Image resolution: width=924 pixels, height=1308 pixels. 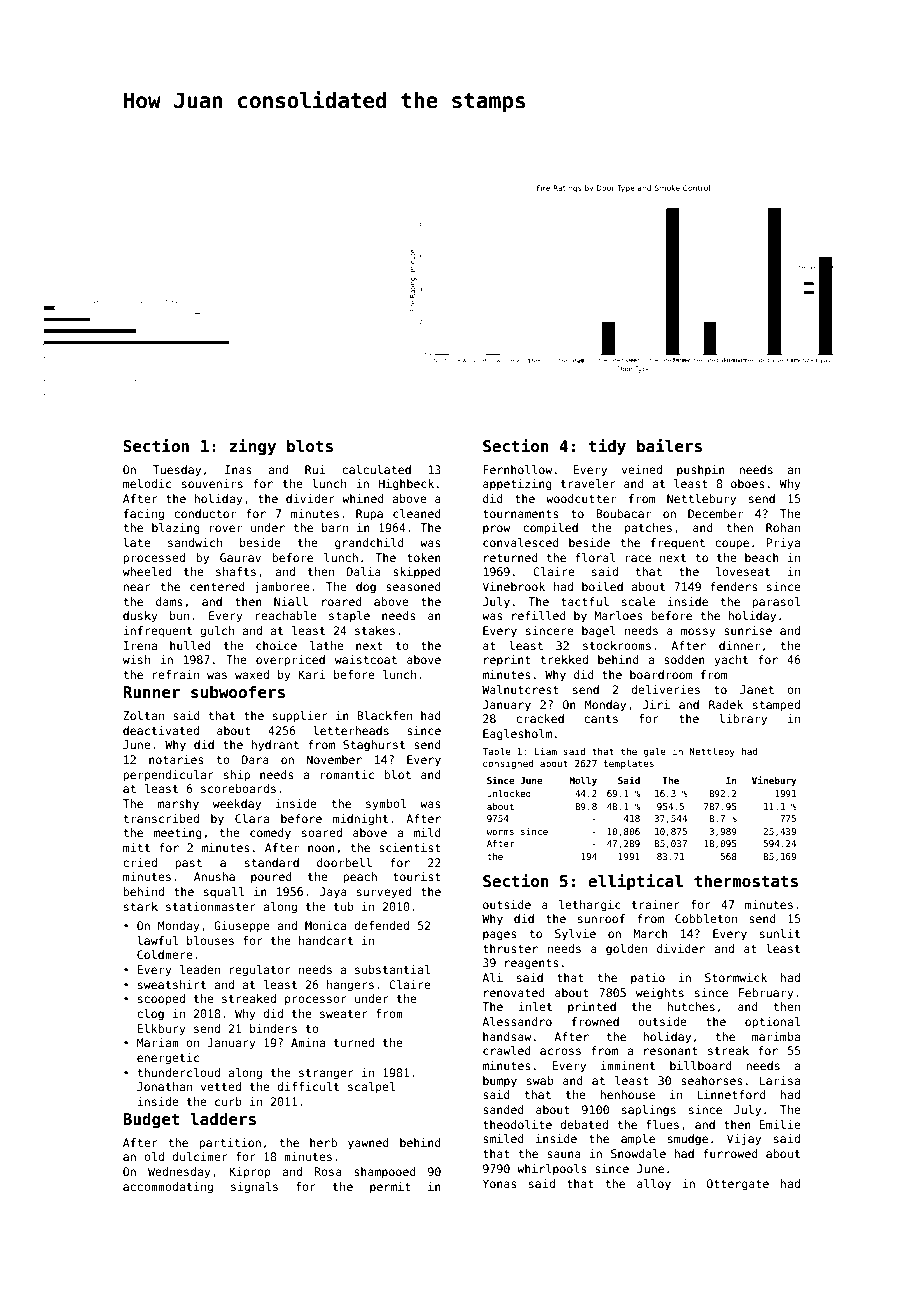 I want to click on processed, so click(x=154, y=559).
